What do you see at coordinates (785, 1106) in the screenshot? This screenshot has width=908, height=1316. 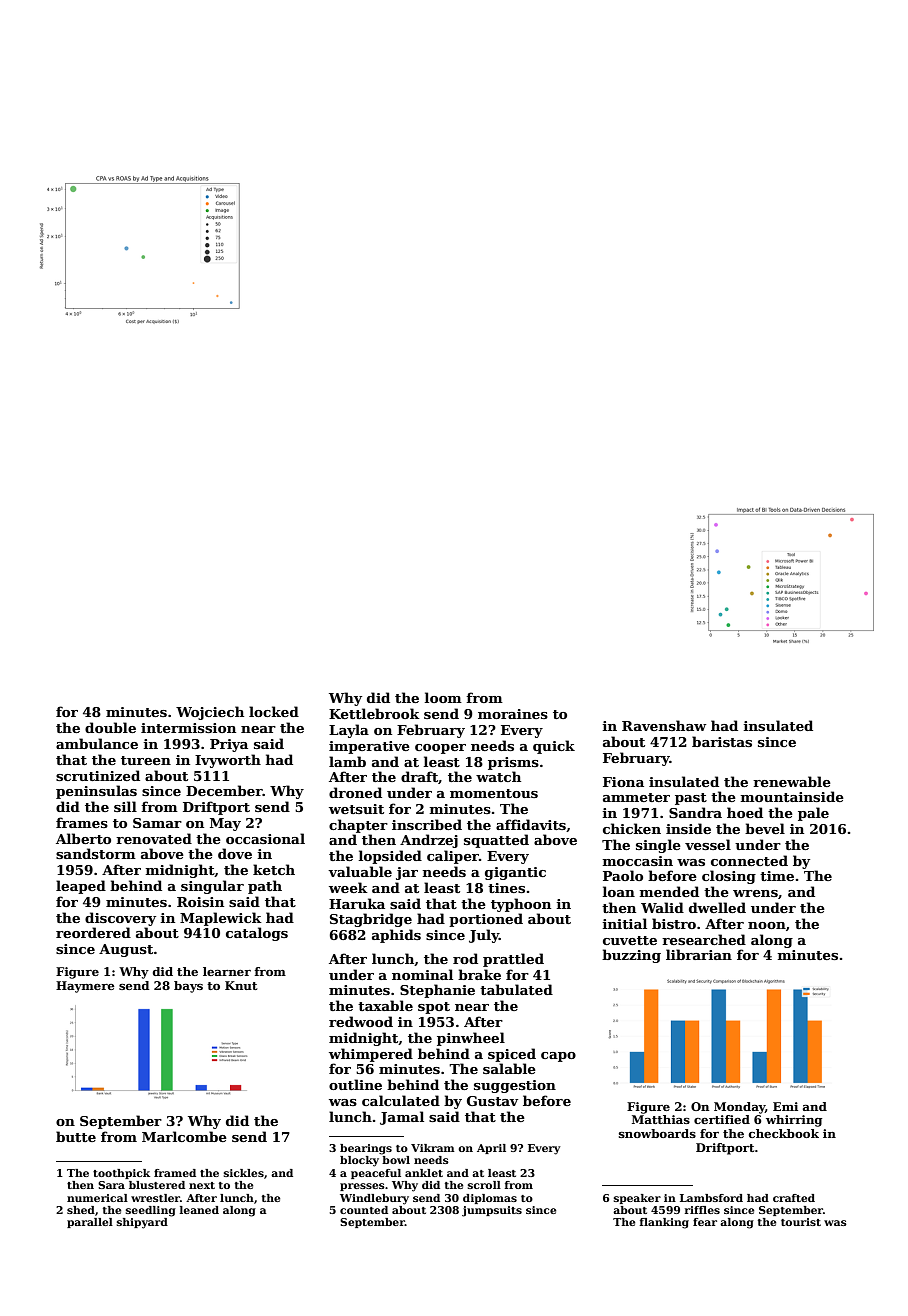 I see `Emi` at bounding box center [785, 1106].
